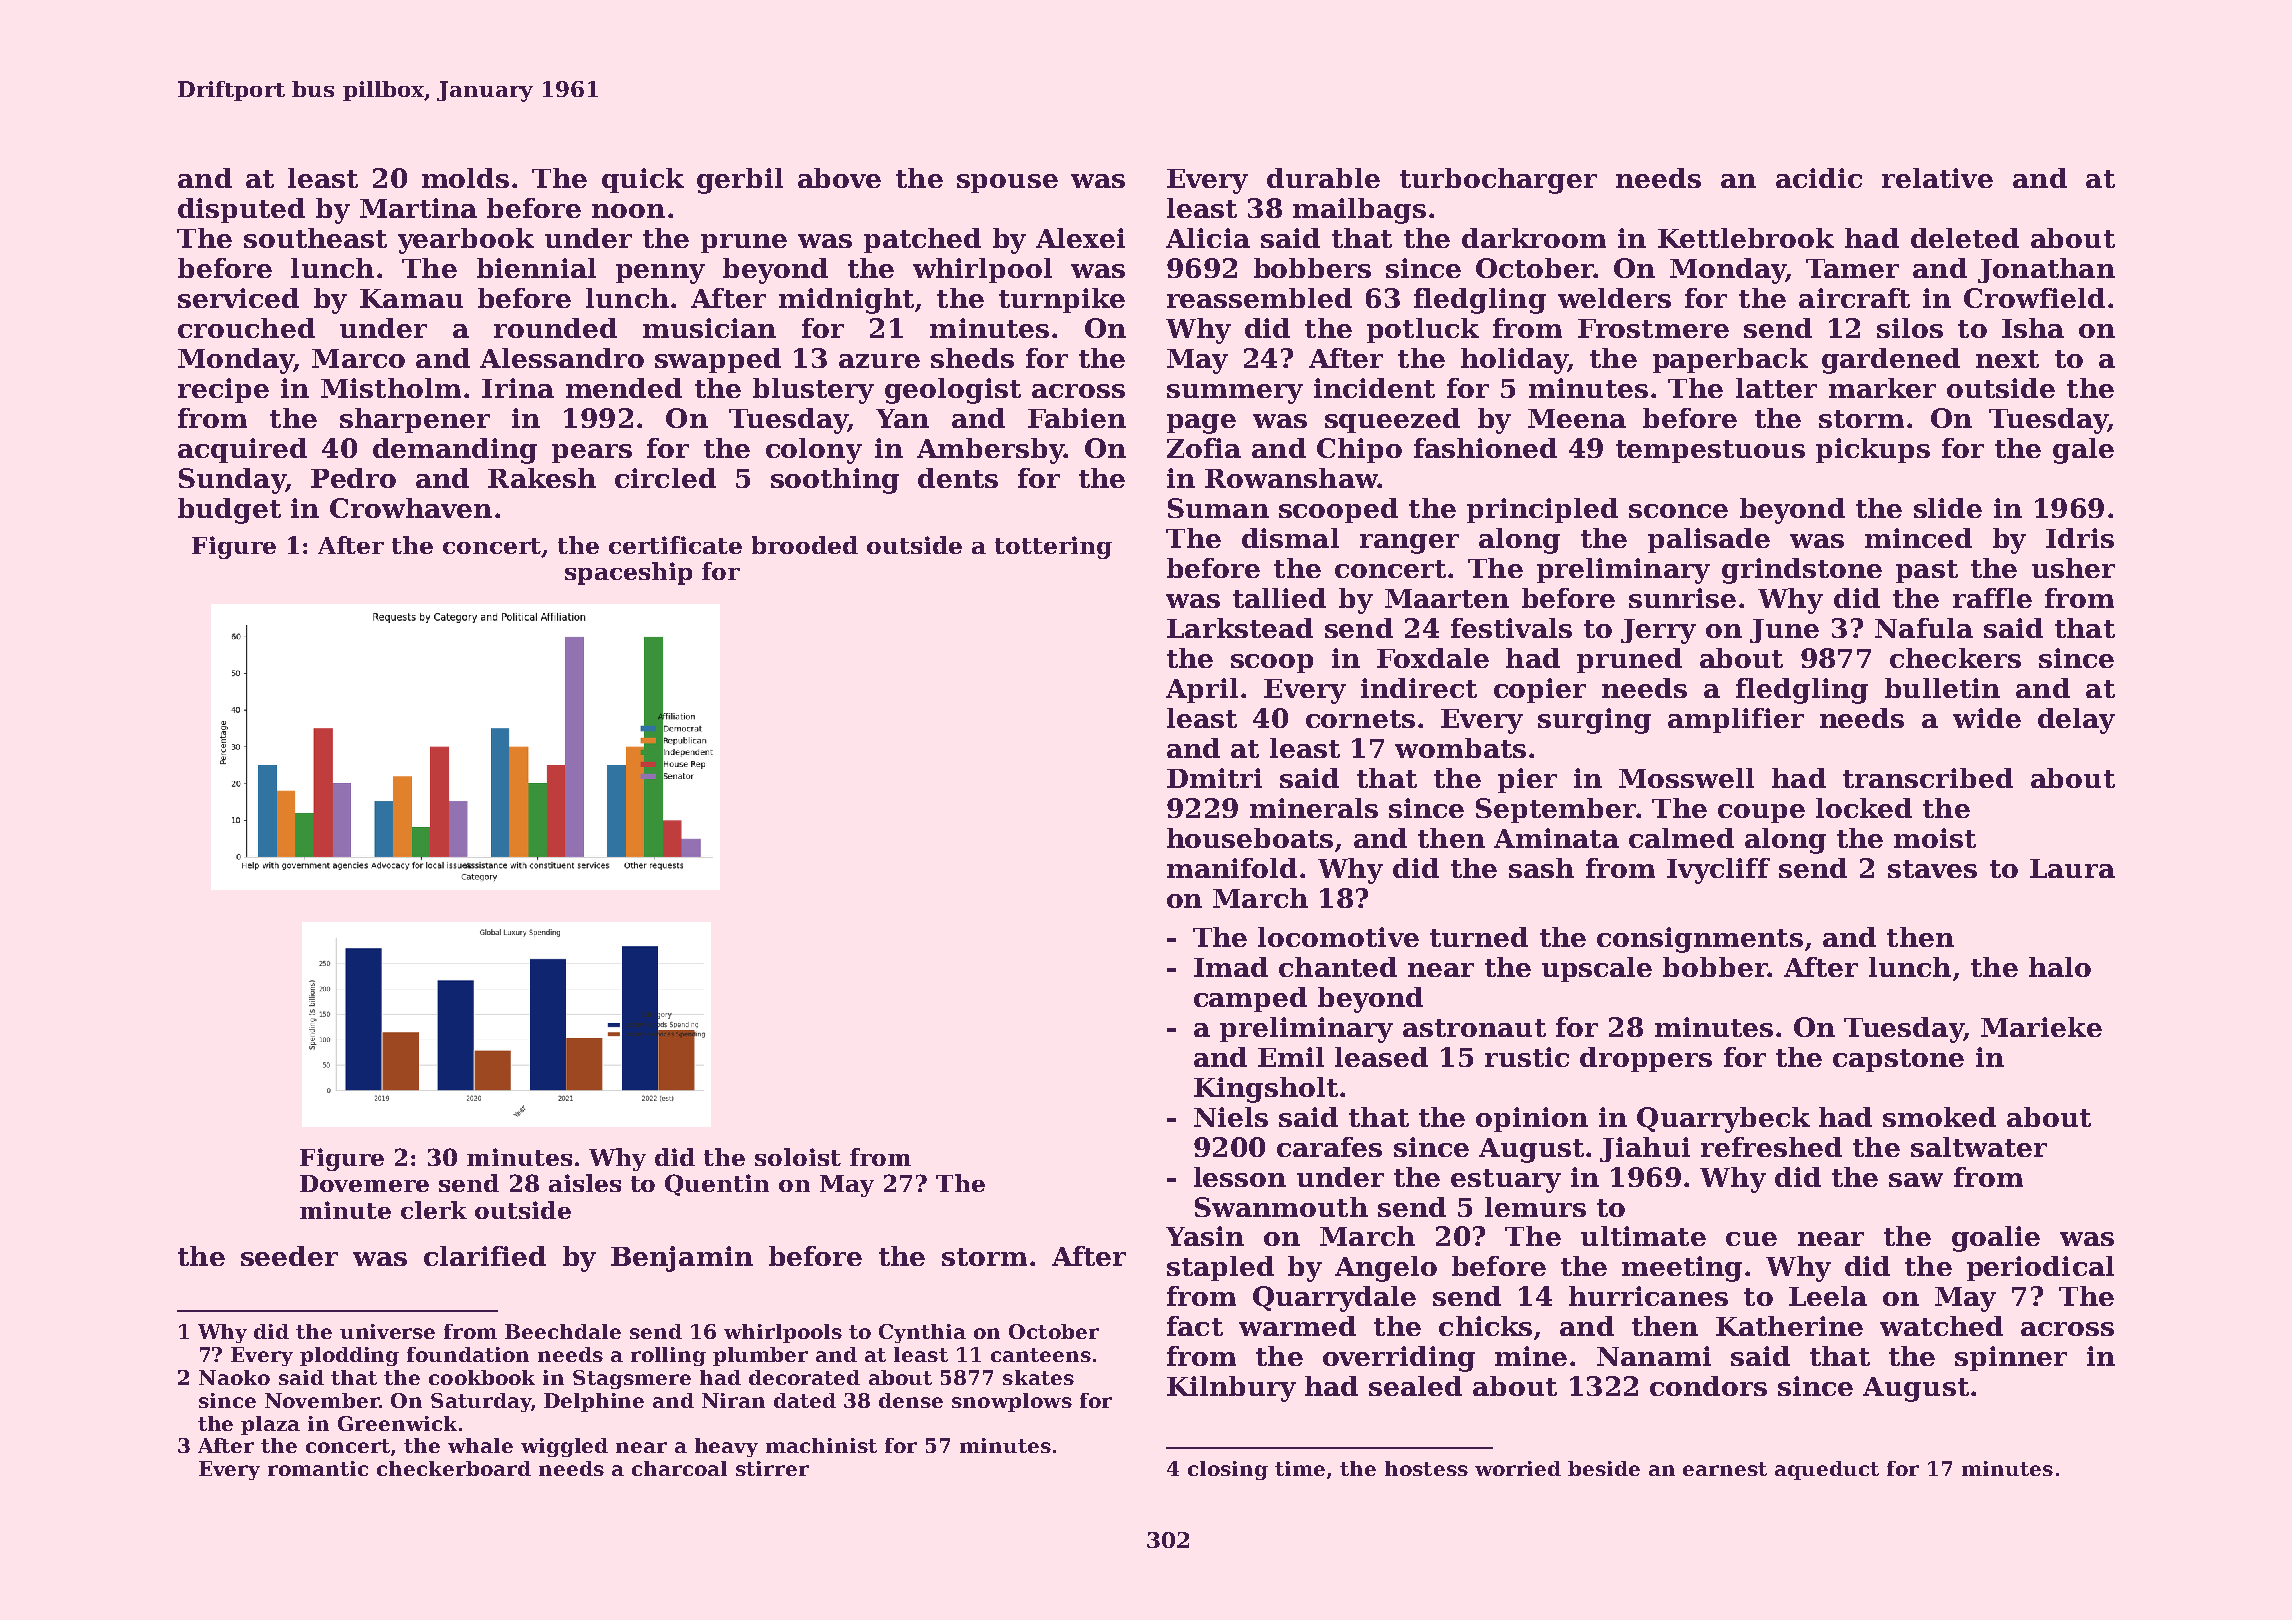 The image size is (2292, 1620). What do you see at coordinates (242, 450) in the screenshot?
I see `acquired` at bounding box center [242, 450].
